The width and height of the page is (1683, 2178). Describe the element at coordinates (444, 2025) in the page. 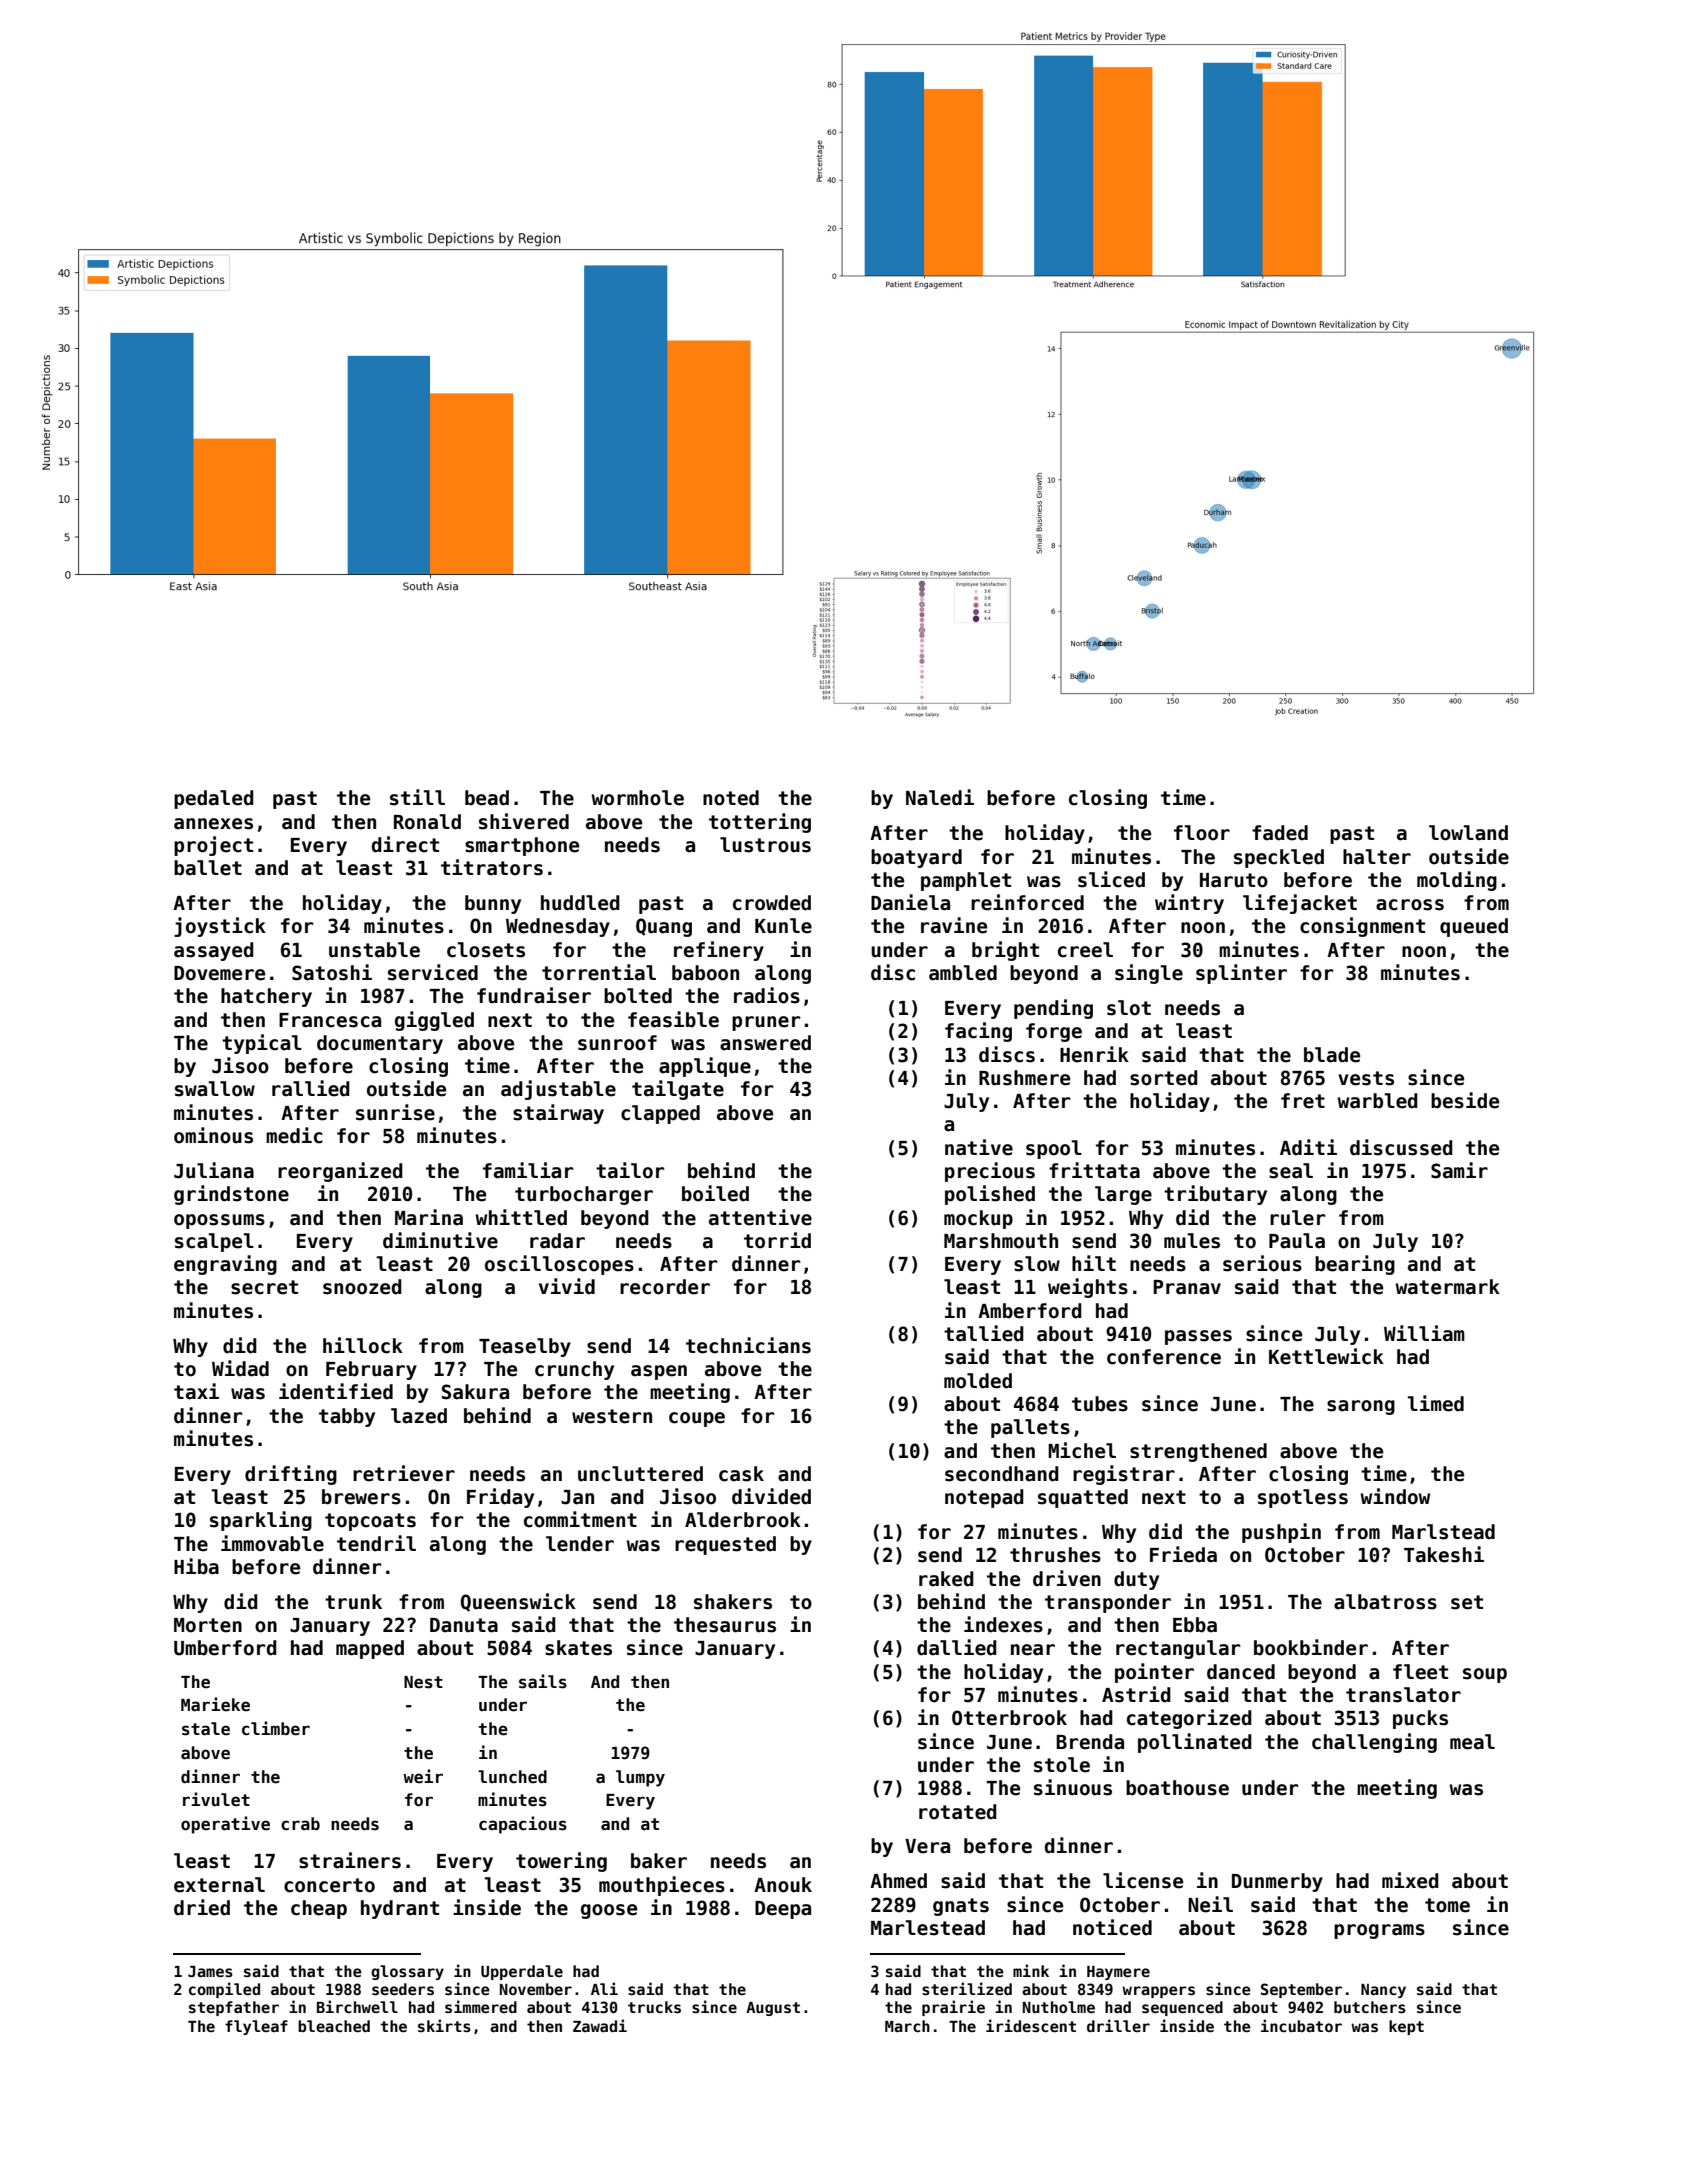

I see `skirts` at that location.
